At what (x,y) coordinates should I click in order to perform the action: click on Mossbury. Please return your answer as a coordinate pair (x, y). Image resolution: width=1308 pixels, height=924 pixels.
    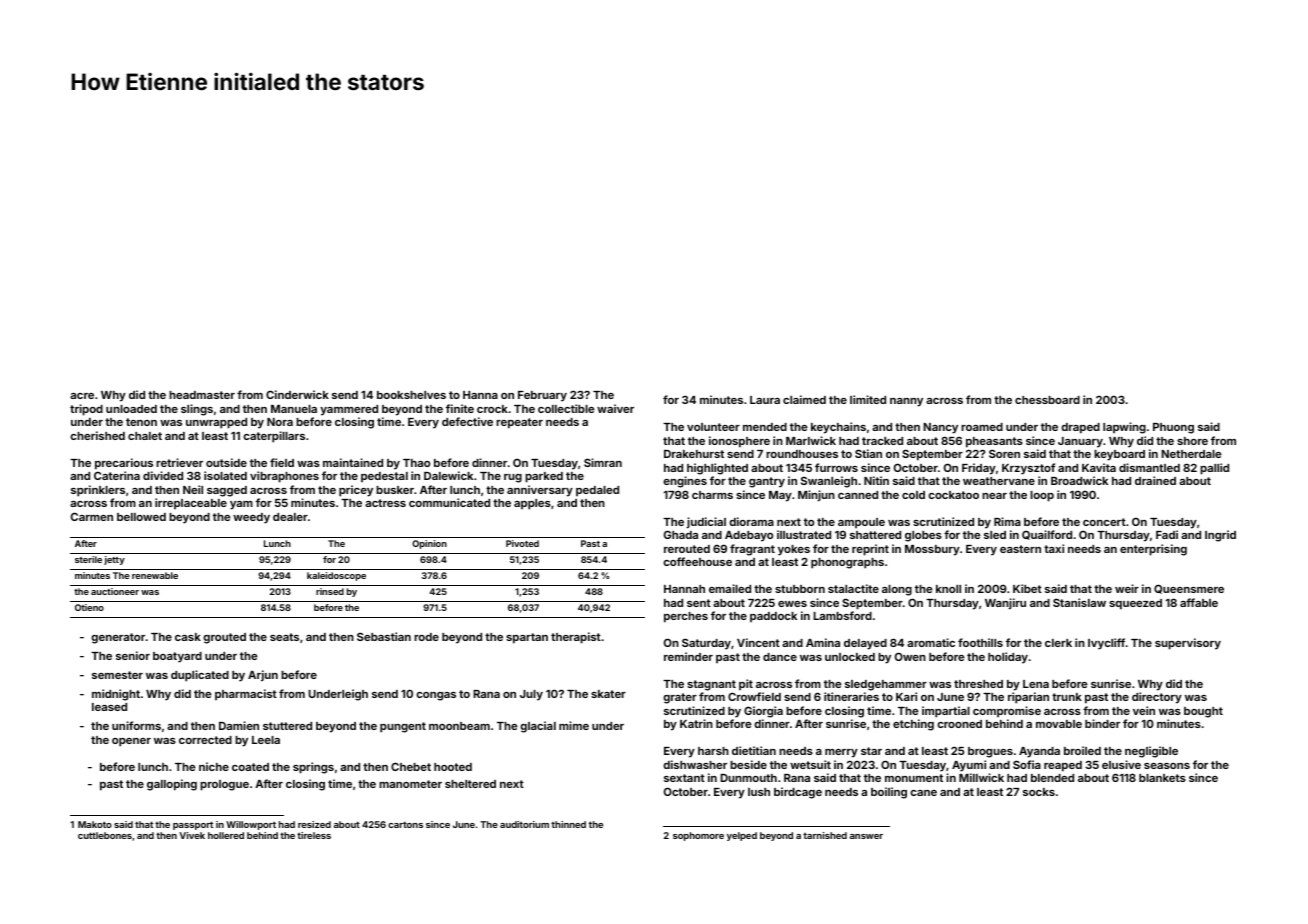
    Looking at the image, I should click on (932, 550).
